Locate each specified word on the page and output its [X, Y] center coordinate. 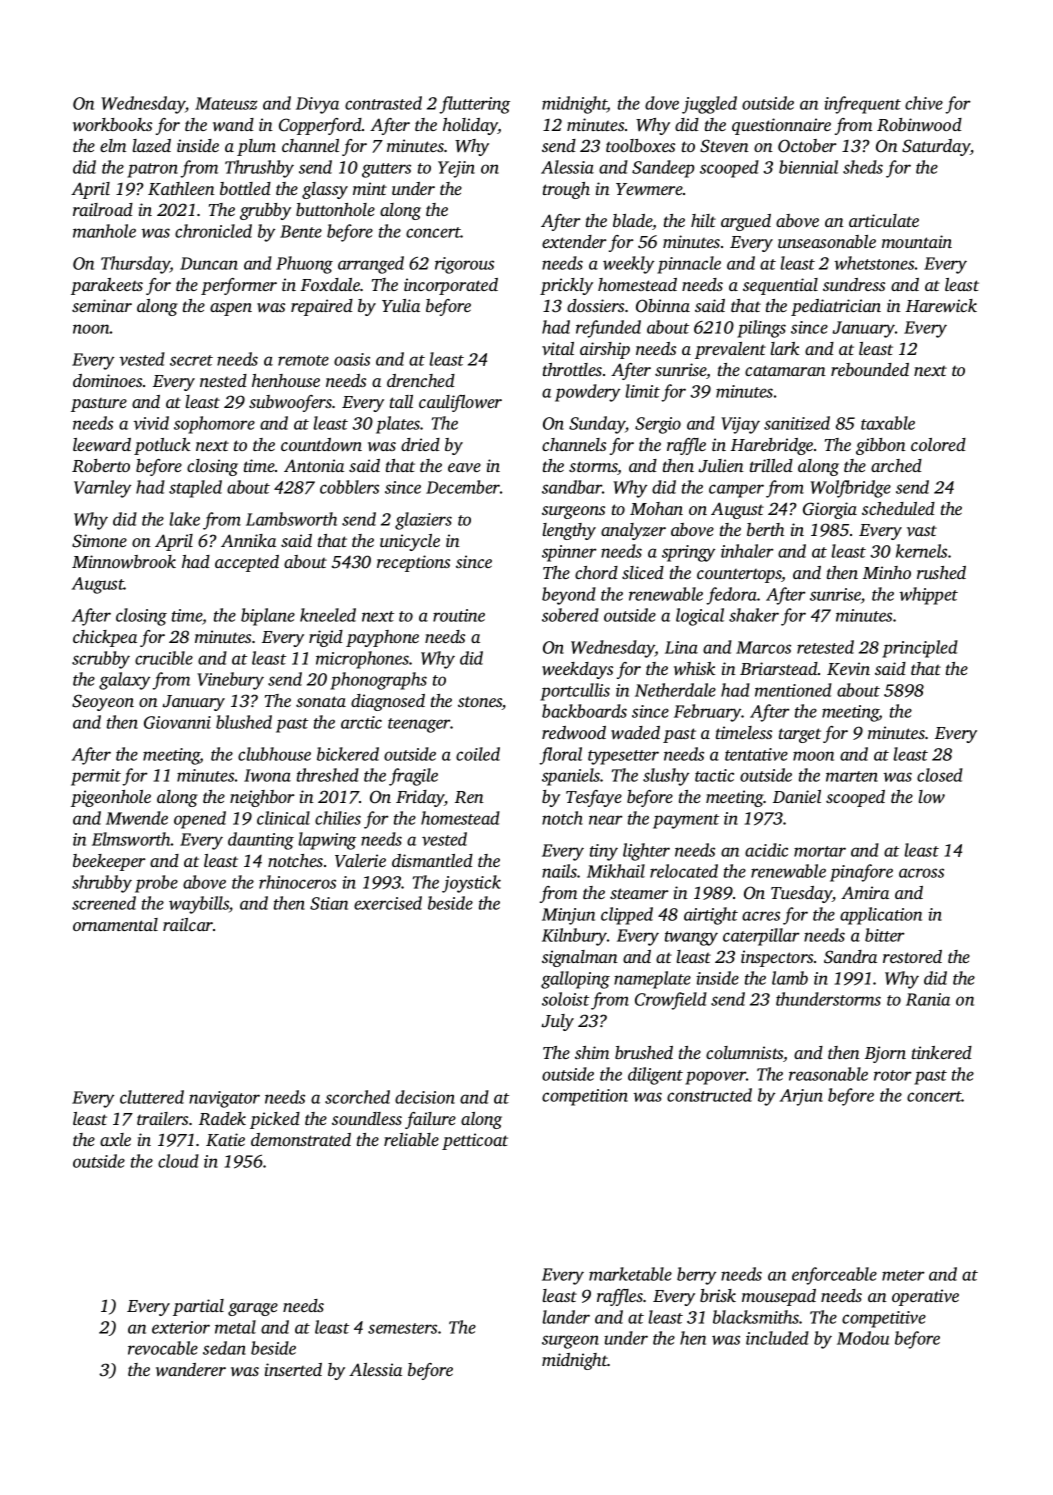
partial [198, 1307]
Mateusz [226, 103]
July [558, 1022]
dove [662, 103]
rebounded [870, 369]
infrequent [862, 105]
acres [761, 916]
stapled [195, 489]
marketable [630, 1274]
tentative [756, 754]
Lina [681, 647]
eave [464, 467]
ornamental [115, 924]
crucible [164, 658]
